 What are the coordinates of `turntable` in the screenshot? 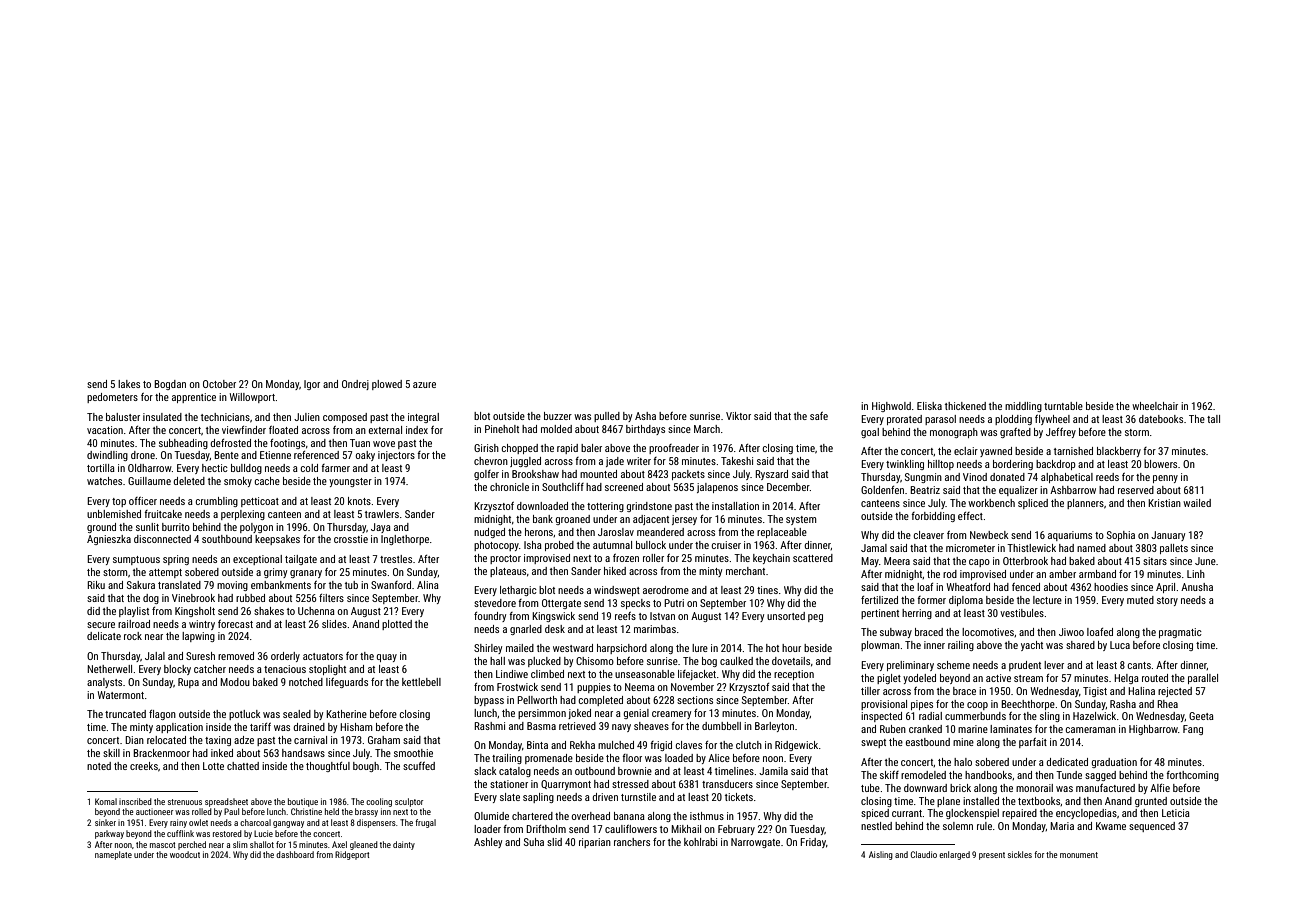 It's located at (1063, 406).
